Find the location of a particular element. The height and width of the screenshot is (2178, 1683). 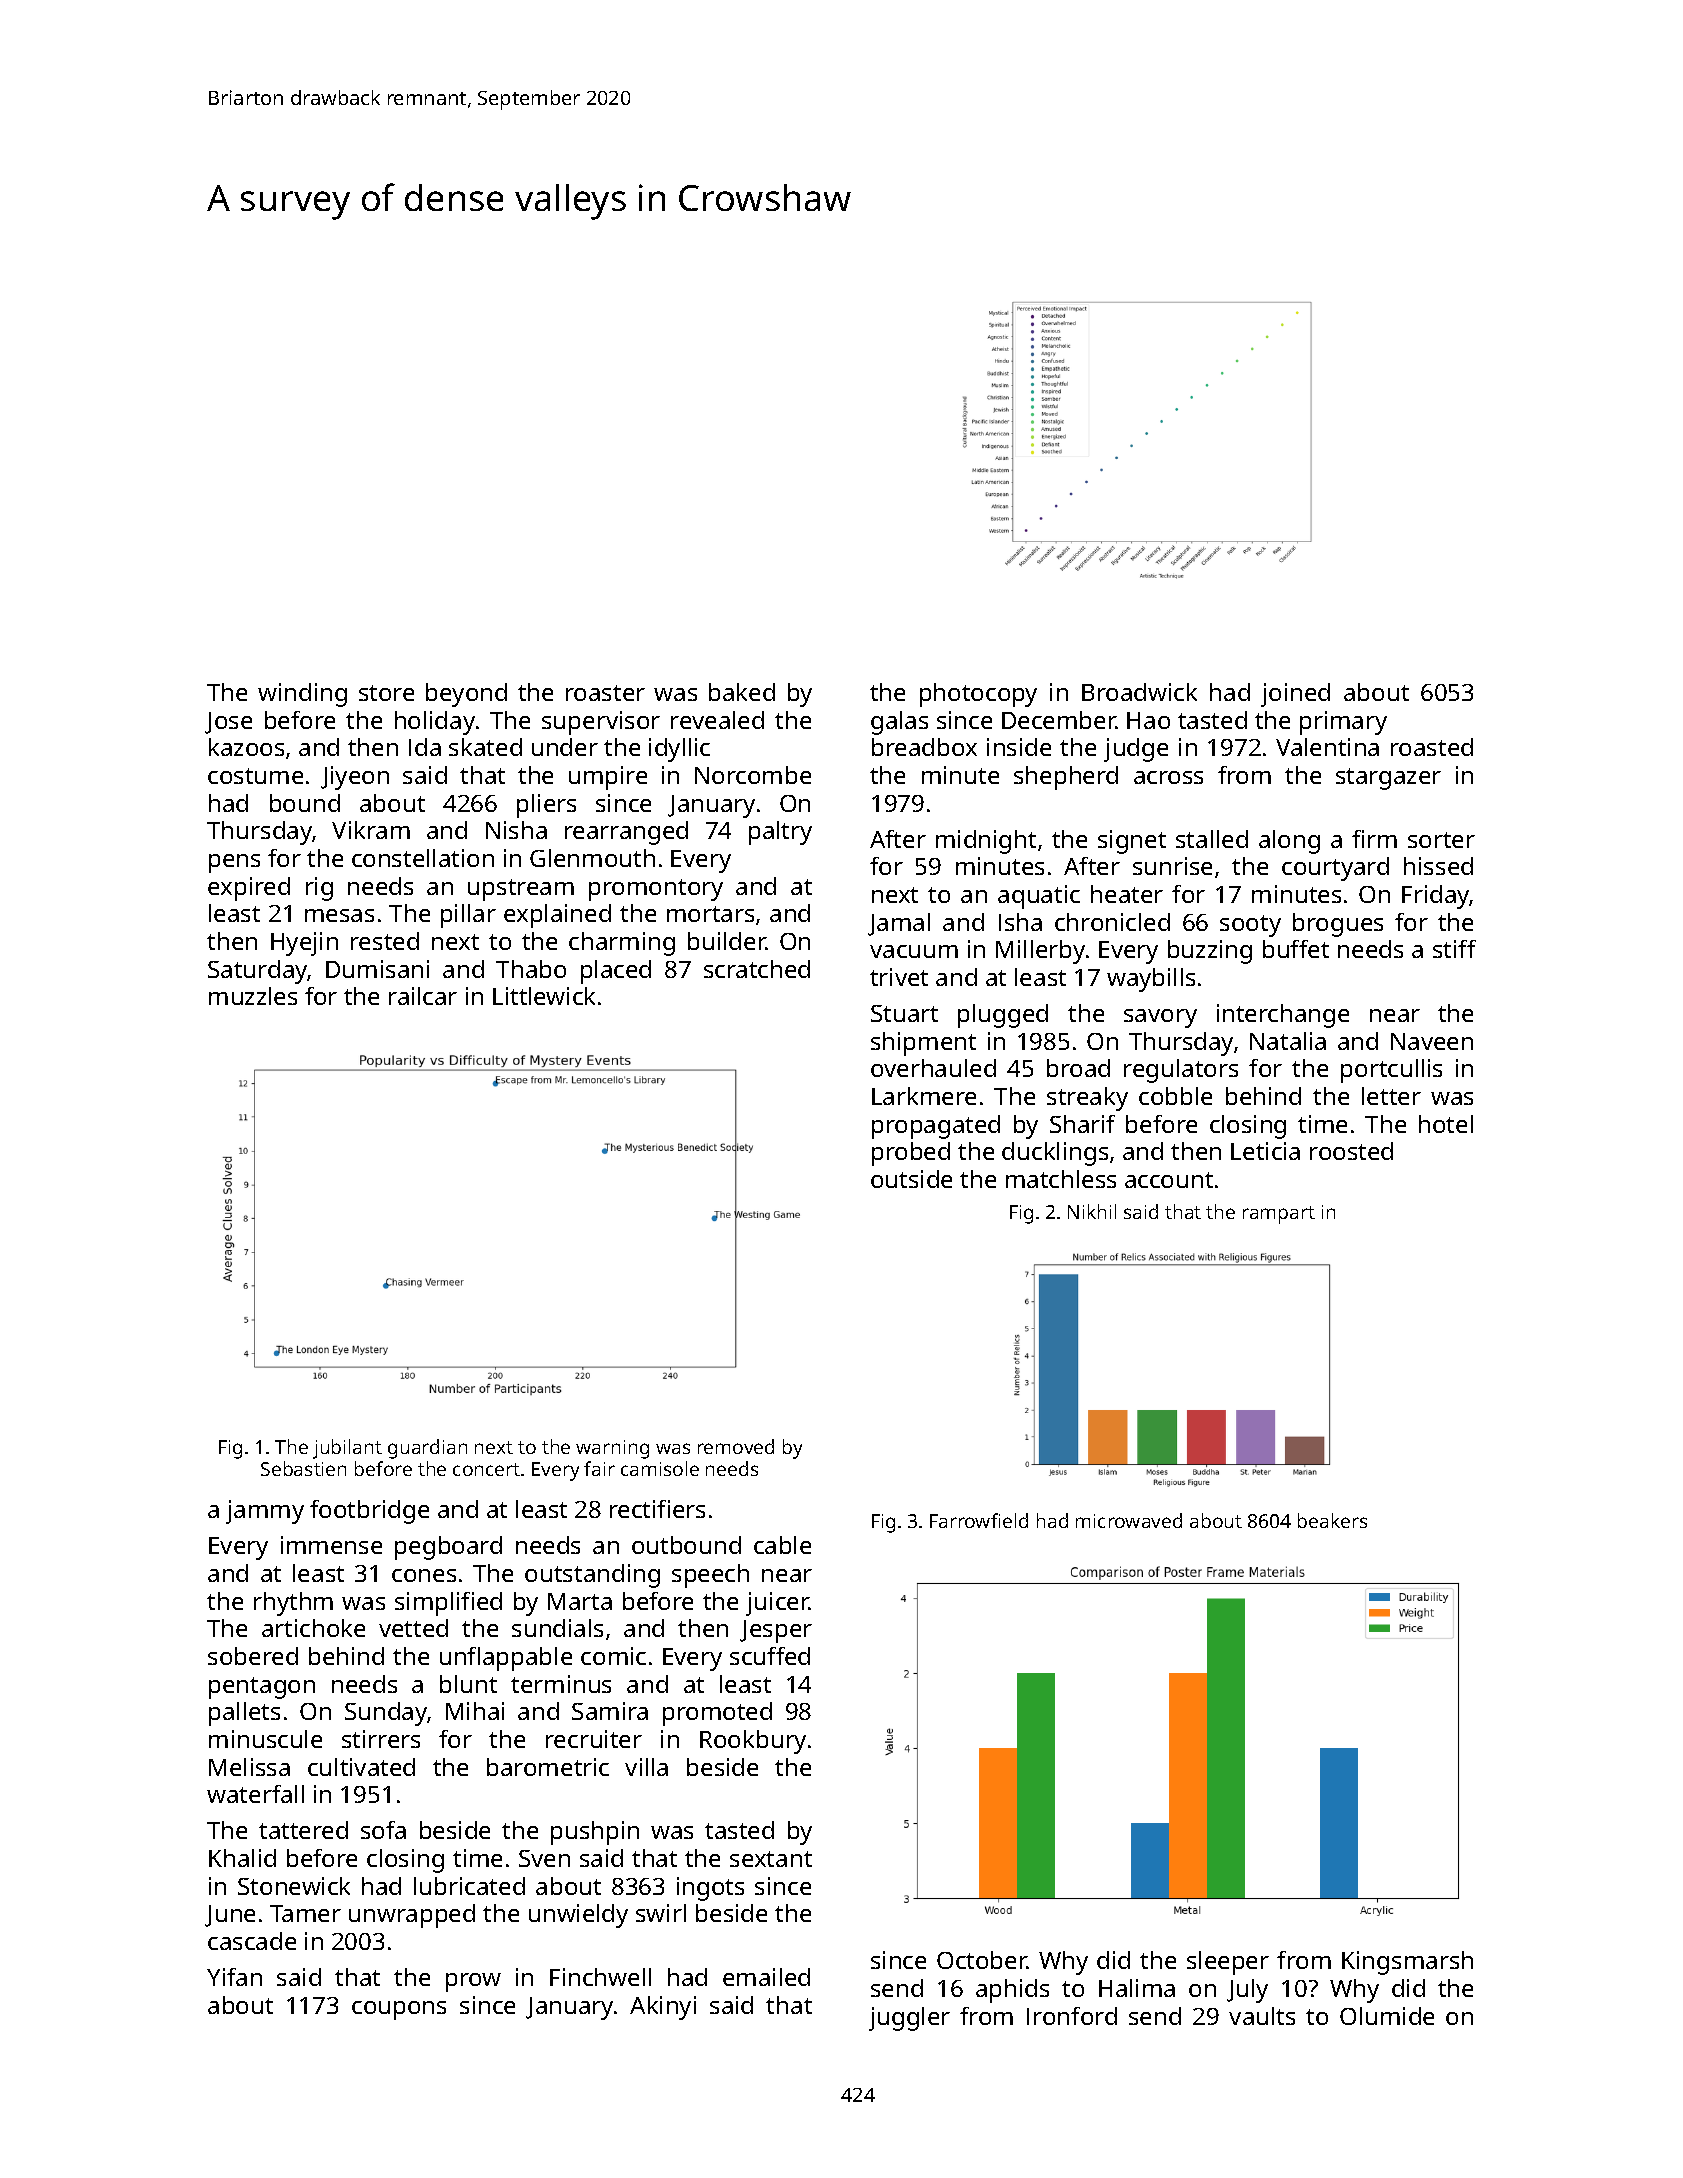

rampart is located at coordinates (1279, 1215).
